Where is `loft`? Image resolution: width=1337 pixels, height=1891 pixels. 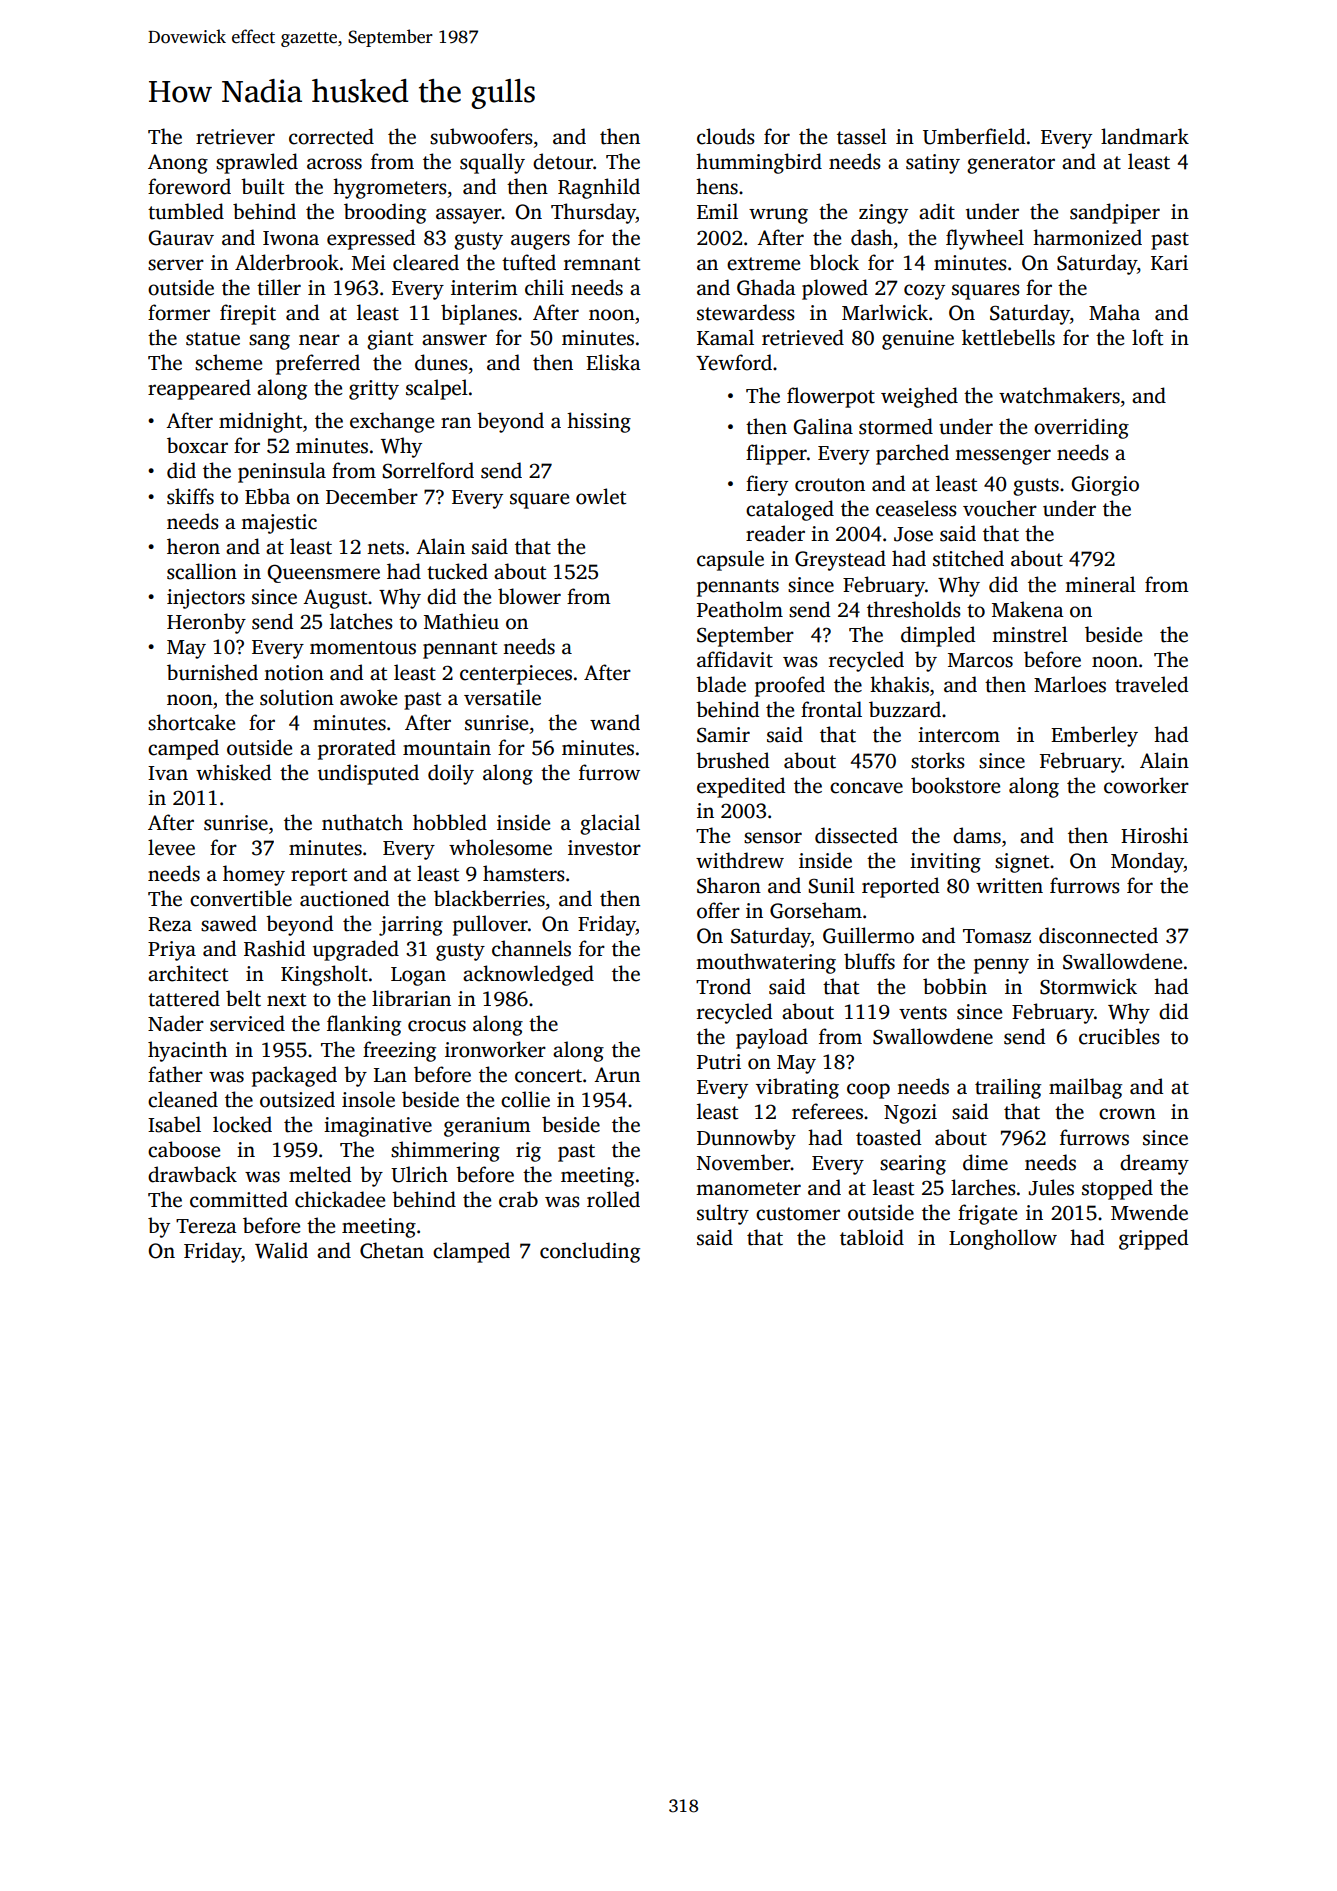 loft is located at coordinates (1147, 337).
